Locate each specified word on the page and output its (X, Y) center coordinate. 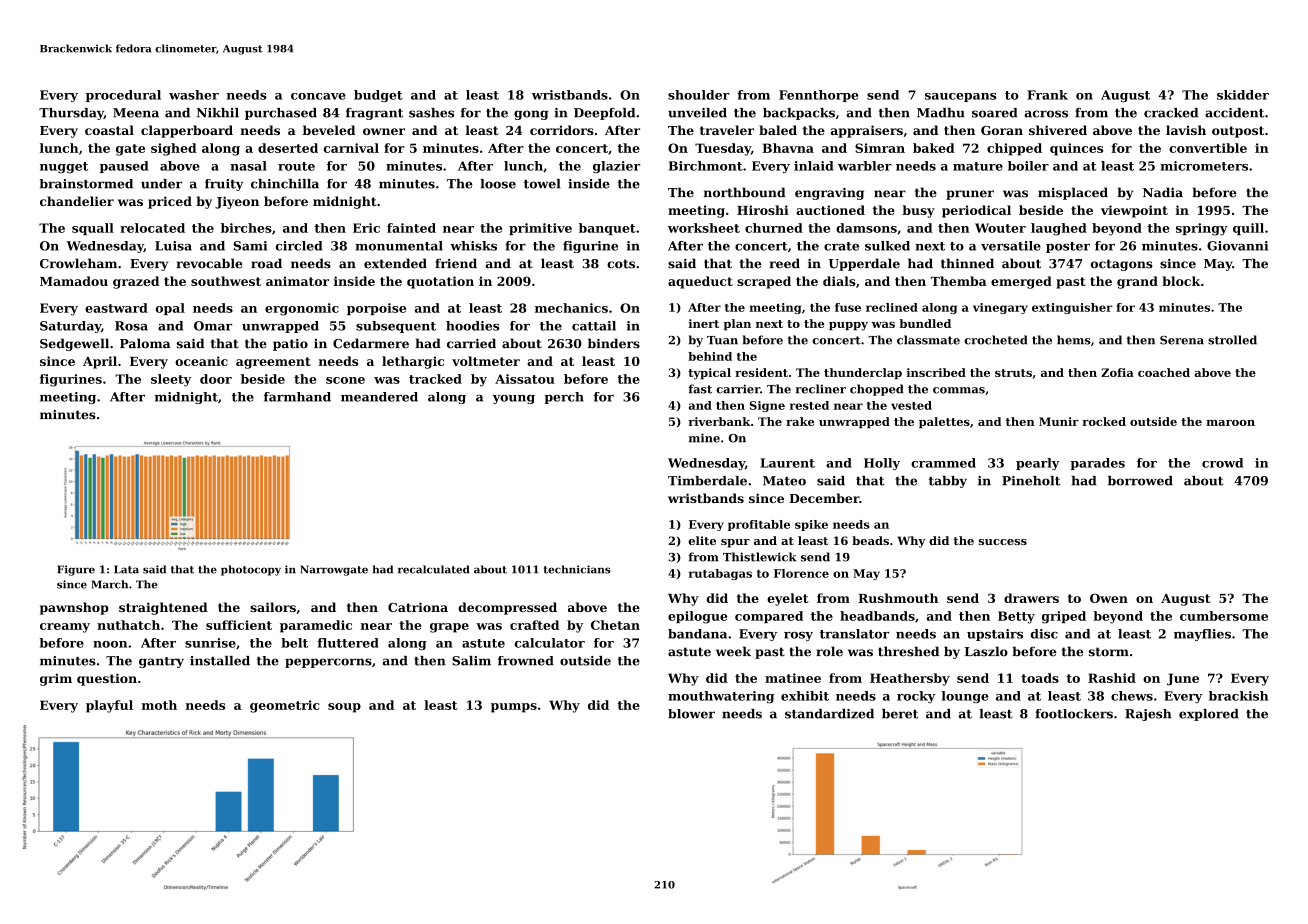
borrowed (1140, 481)
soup (344, 708)
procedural (123, 96)
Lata (126, 569)
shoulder (699, 95)
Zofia (1117, 372)
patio (290, 345)
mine (704, 438)
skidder (1243, 95)
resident (761, 372)
